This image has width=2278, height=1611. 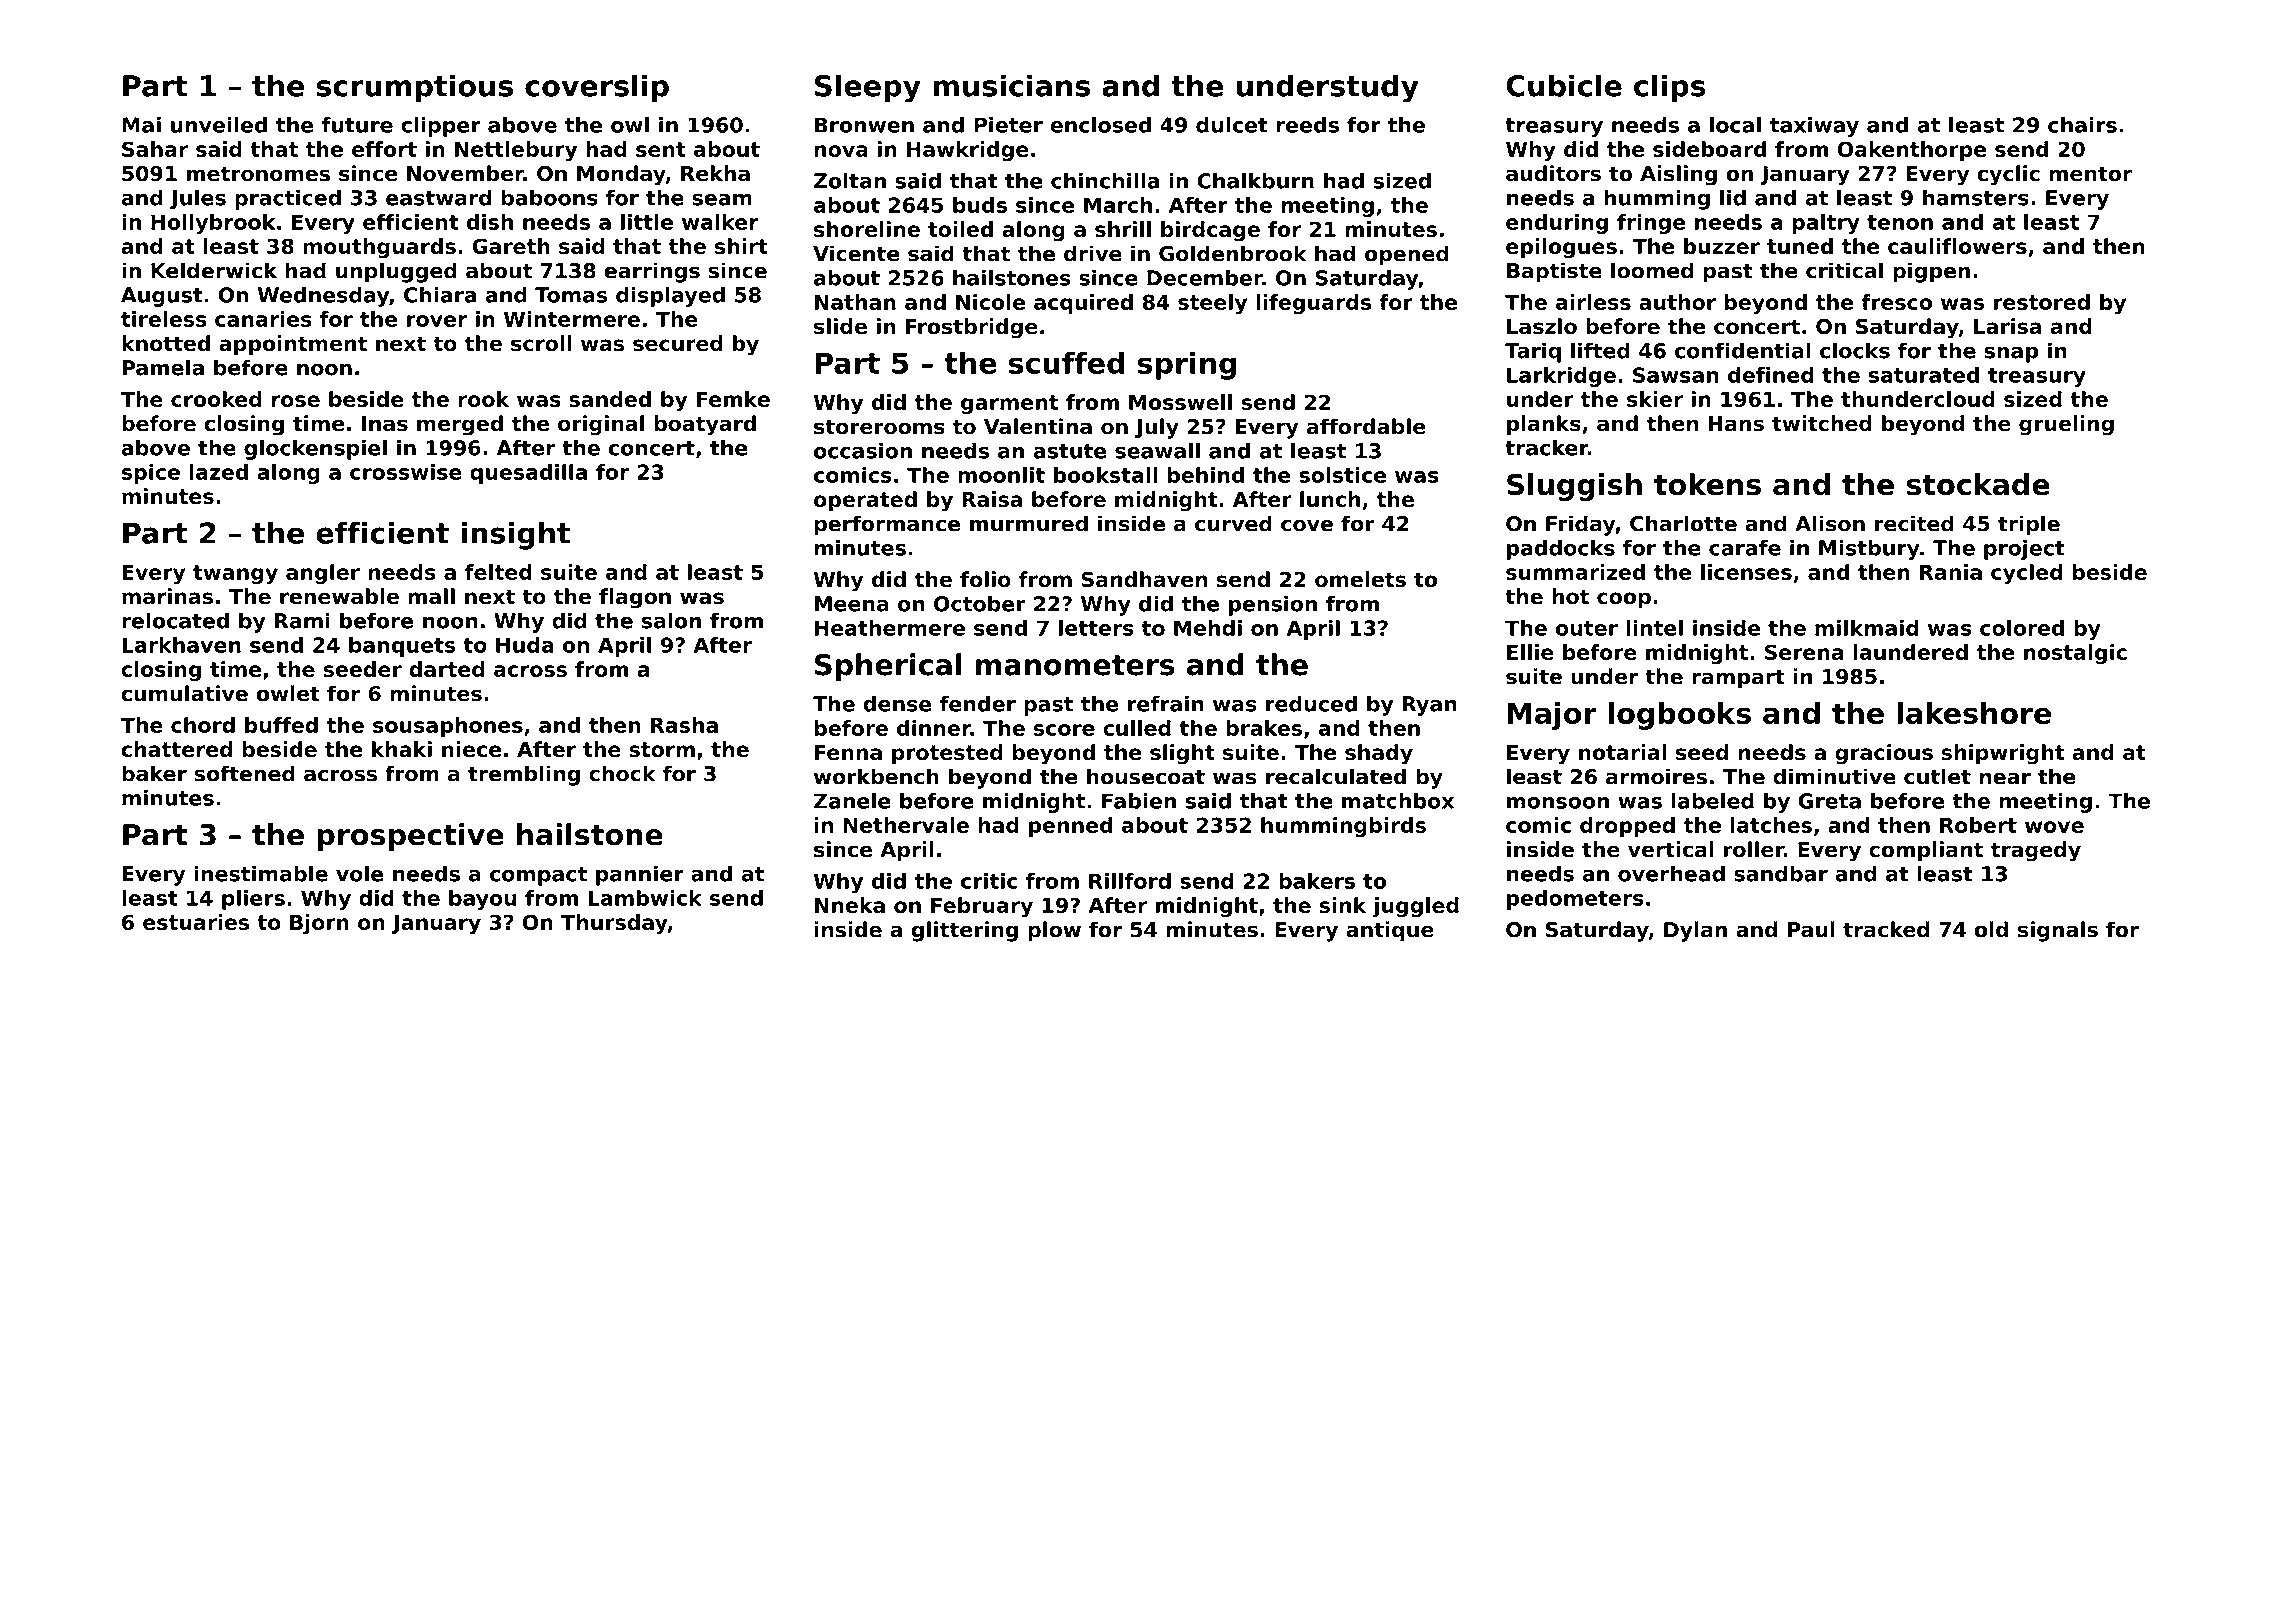 I want to click on merged, so click(x=460, y=425).
